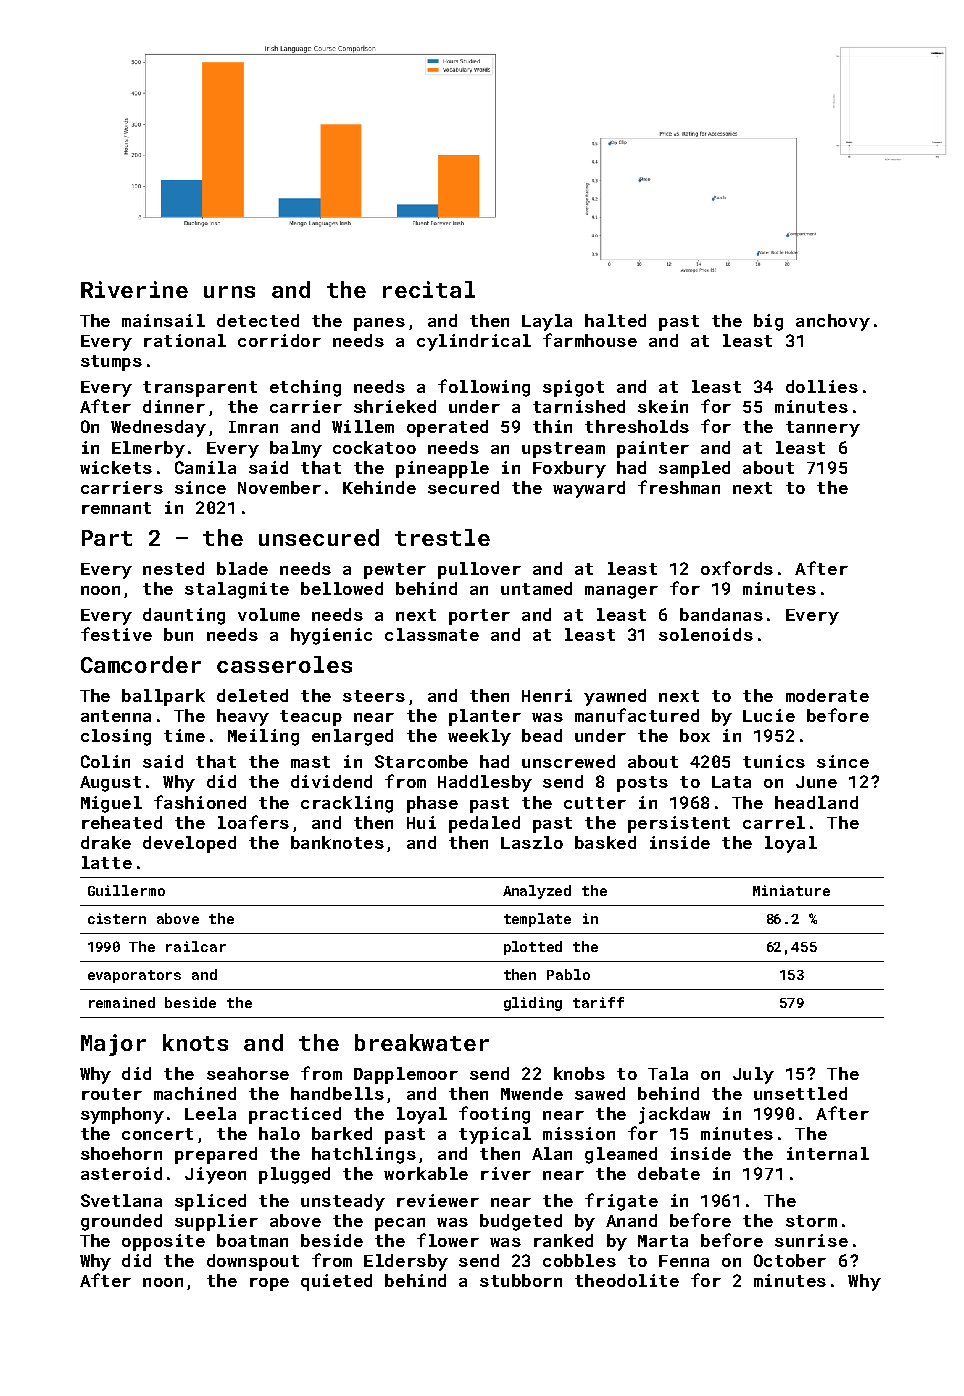 This screenshot has height=1396, width=964. I want to click on antenna, so click(116, 716).
